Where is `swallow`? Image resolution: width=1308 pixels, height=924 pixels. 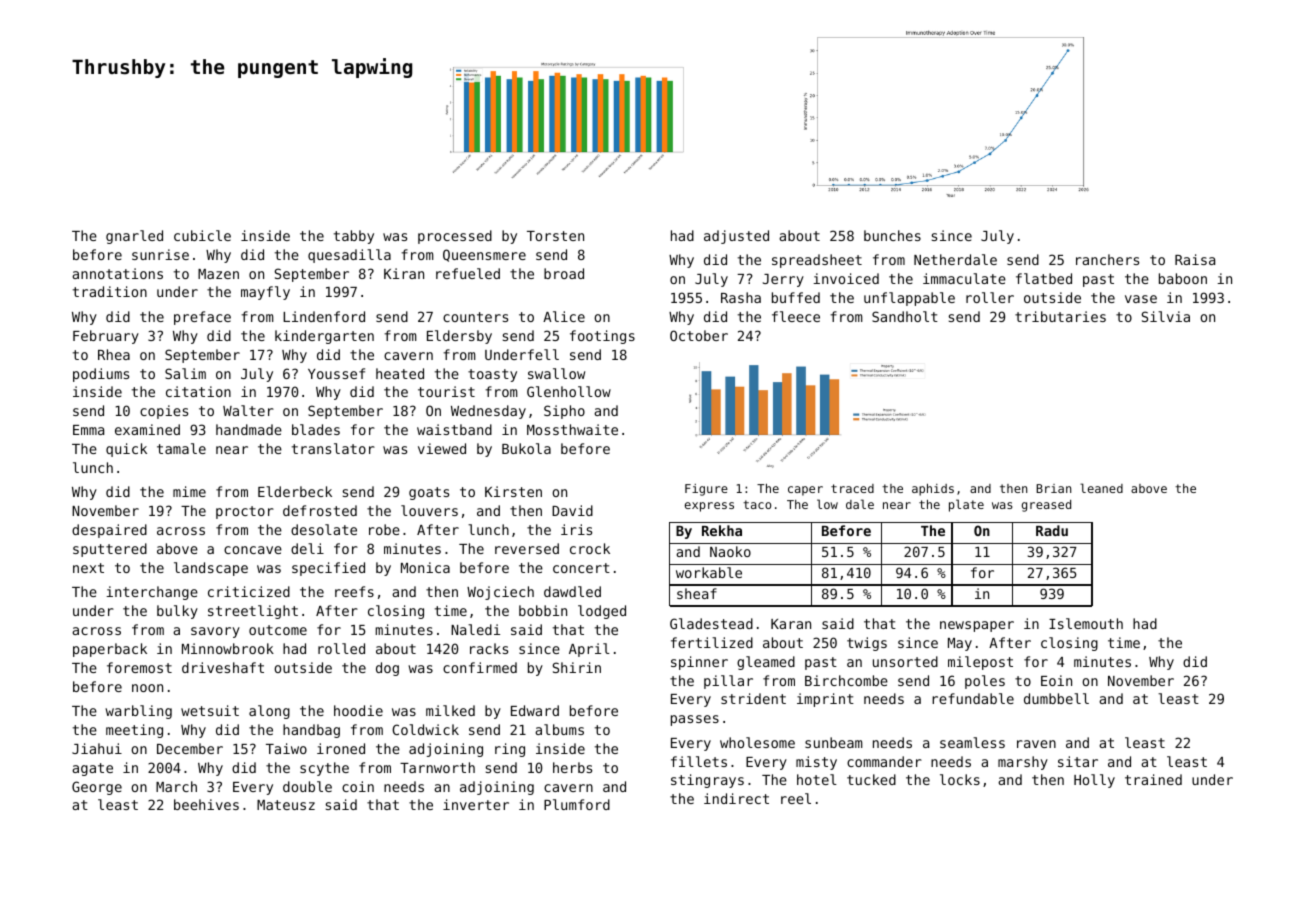
swallow is located at coordinates (556, 373).
